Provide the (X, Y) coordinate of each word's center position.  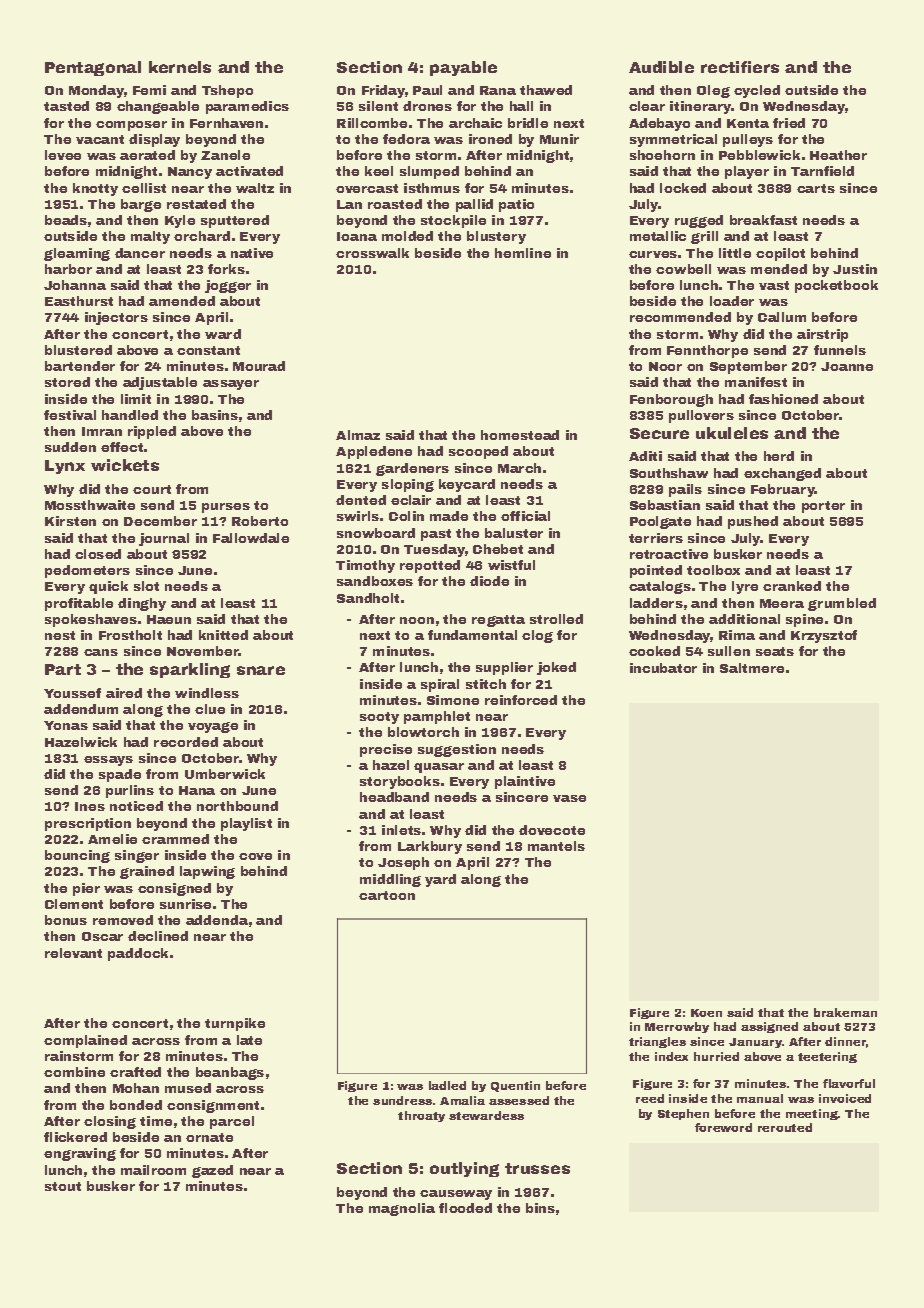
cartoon (387, 895)
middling (390, 880)
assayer (231, 385)
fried (789, 123)
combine (74, 1072)
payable (463, 68)
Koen (706, 1013)
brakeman (845, 1012)
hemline (523, 253)
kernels (180, 67)
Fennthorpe (707, 351)
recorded (186, 742)
